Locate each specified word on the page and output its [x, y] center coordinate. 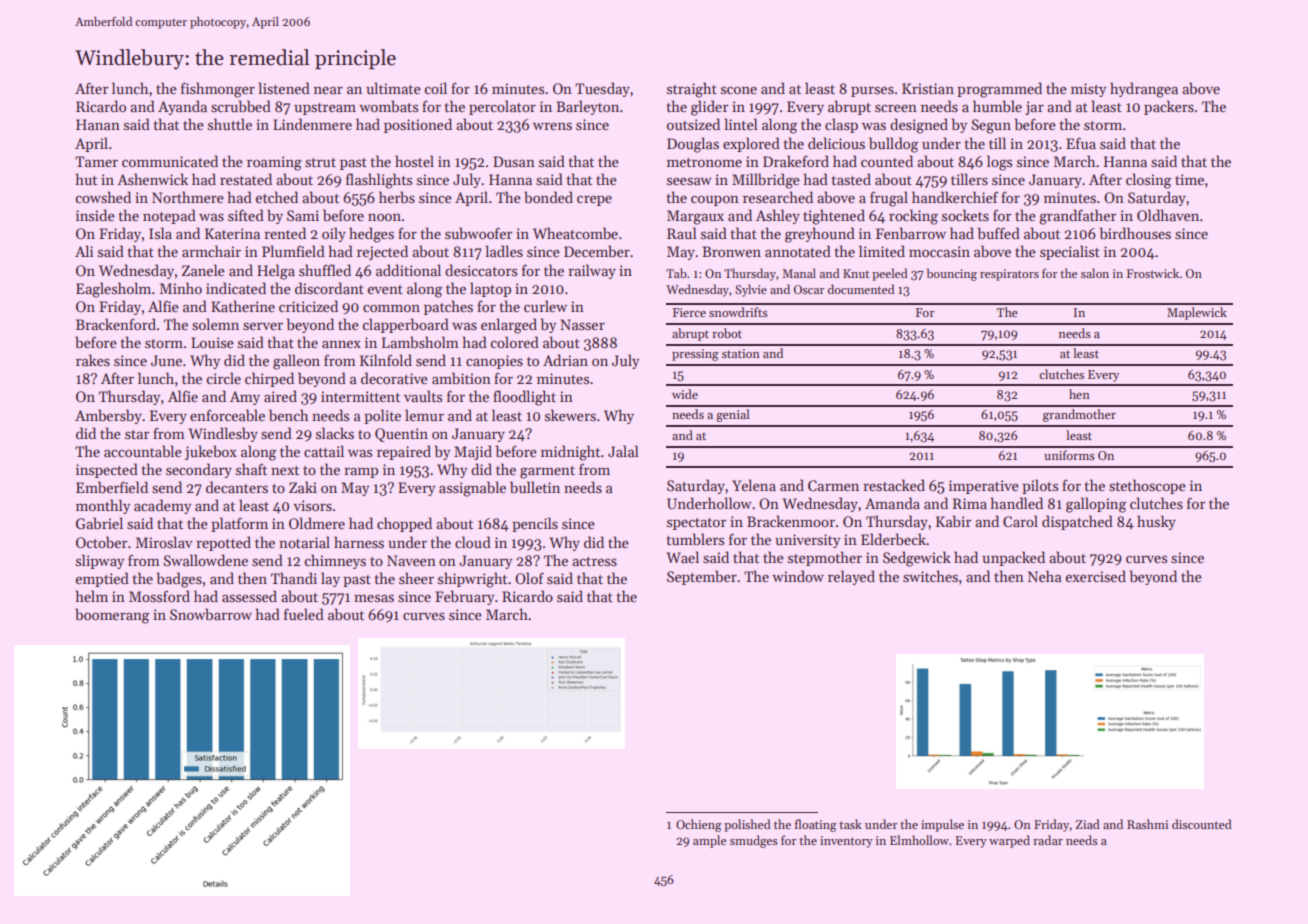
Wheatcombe [575, 233]
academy [162, 506]
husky [1156, 522]
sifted [246, 215]
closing [1148, 181]
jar [1034, 108]
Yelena [754, 485]
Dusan [514, 161]
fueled [304, 614]
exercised [1095, 576]
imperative [984, 487]
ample [710, 841]
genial [733, 415]
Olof [529, 578]
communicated [170, 161]
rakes [93, 360]
